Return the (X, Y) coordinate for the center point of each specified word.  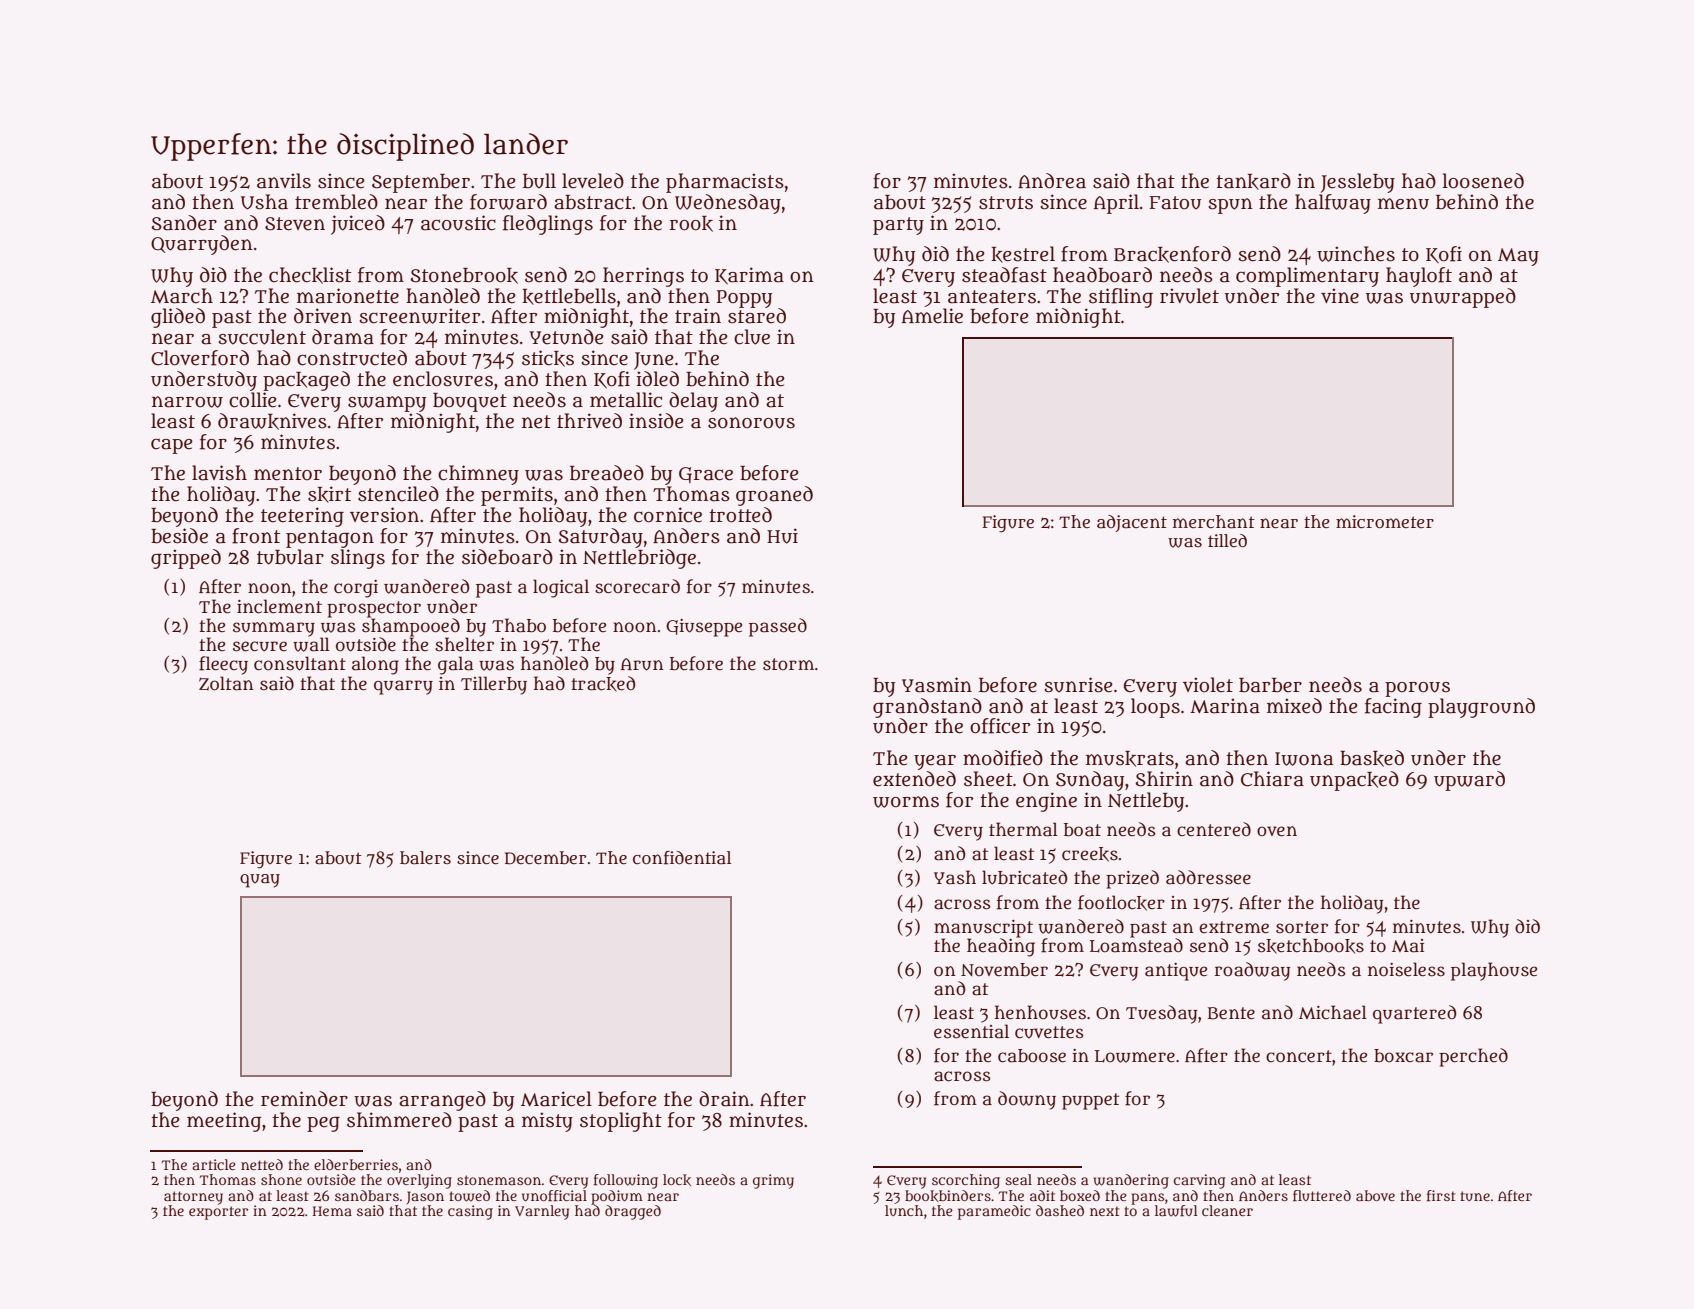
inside (656, 421)
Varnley (542, 1212)
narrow (187, 402)
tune (1475, 1196)
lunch (904, 1210)
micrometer (1385, 521)
